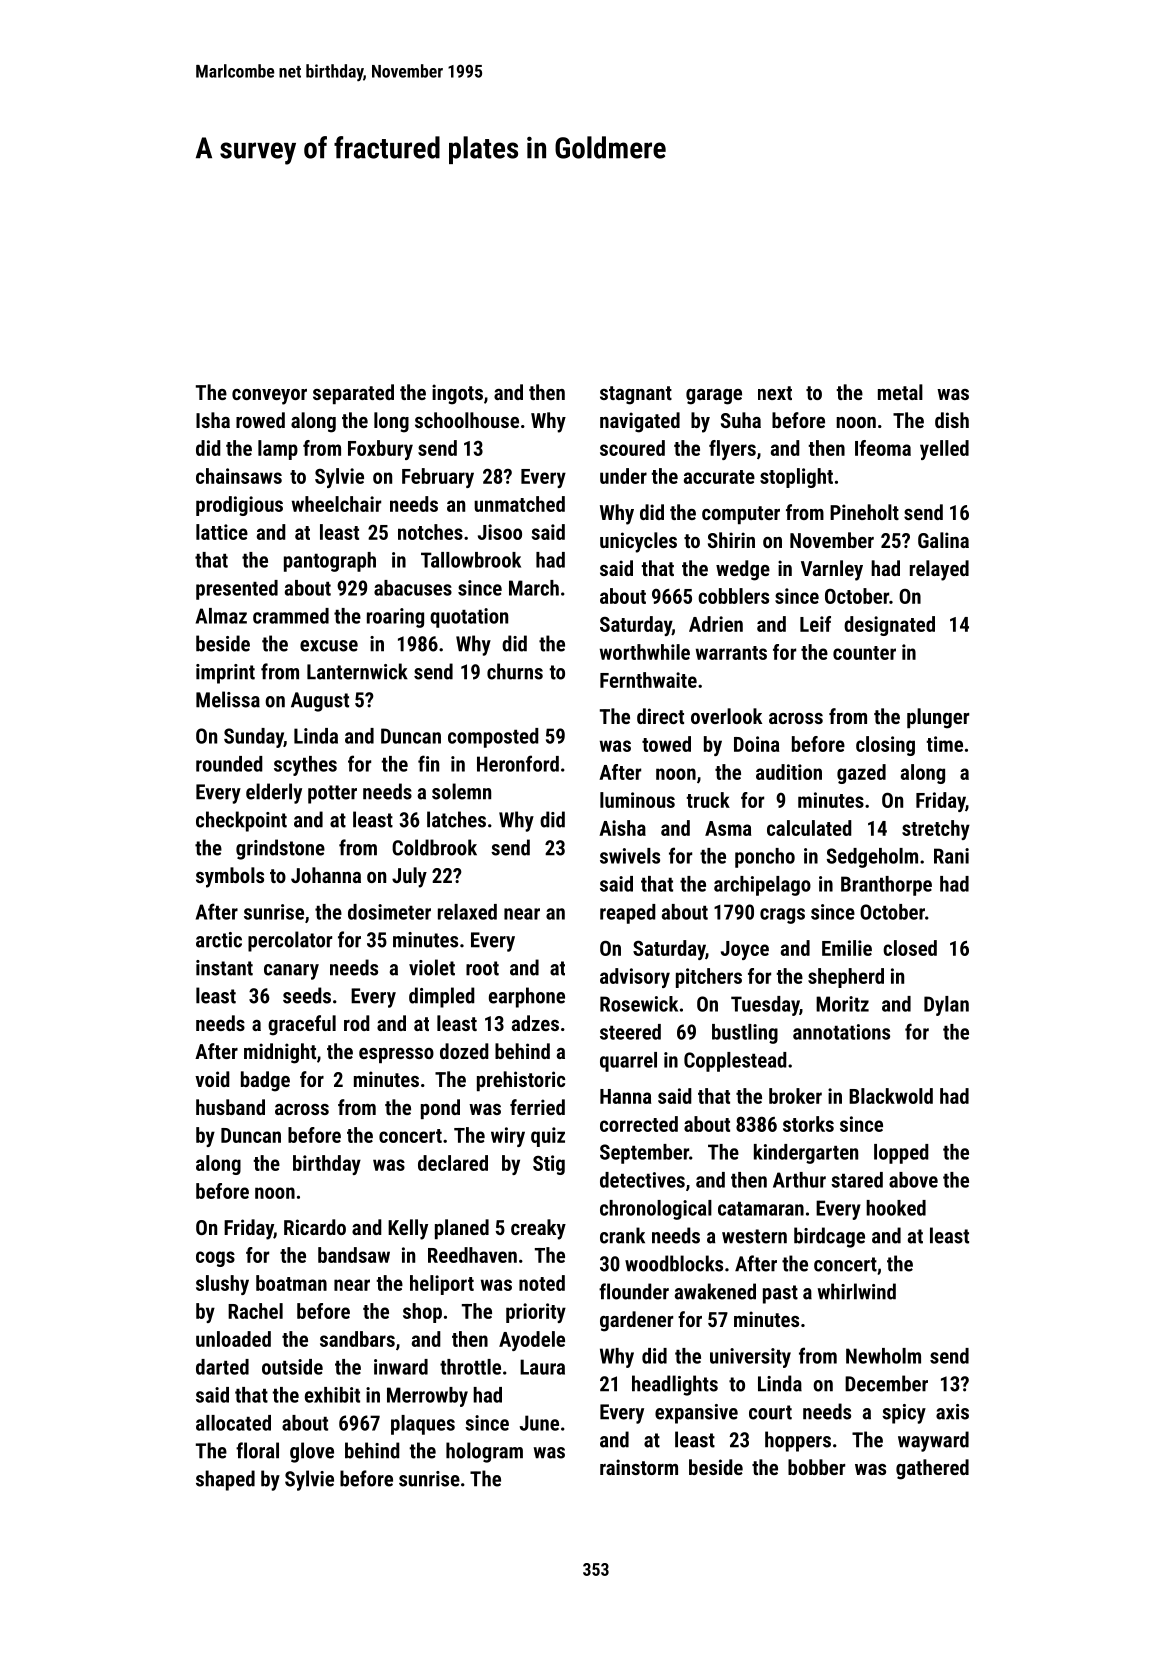 This screenshot has height=1654, width=1165. Describe the element at coordinates (841, 1032) in the screenshot. I see `annotations` at that location.
